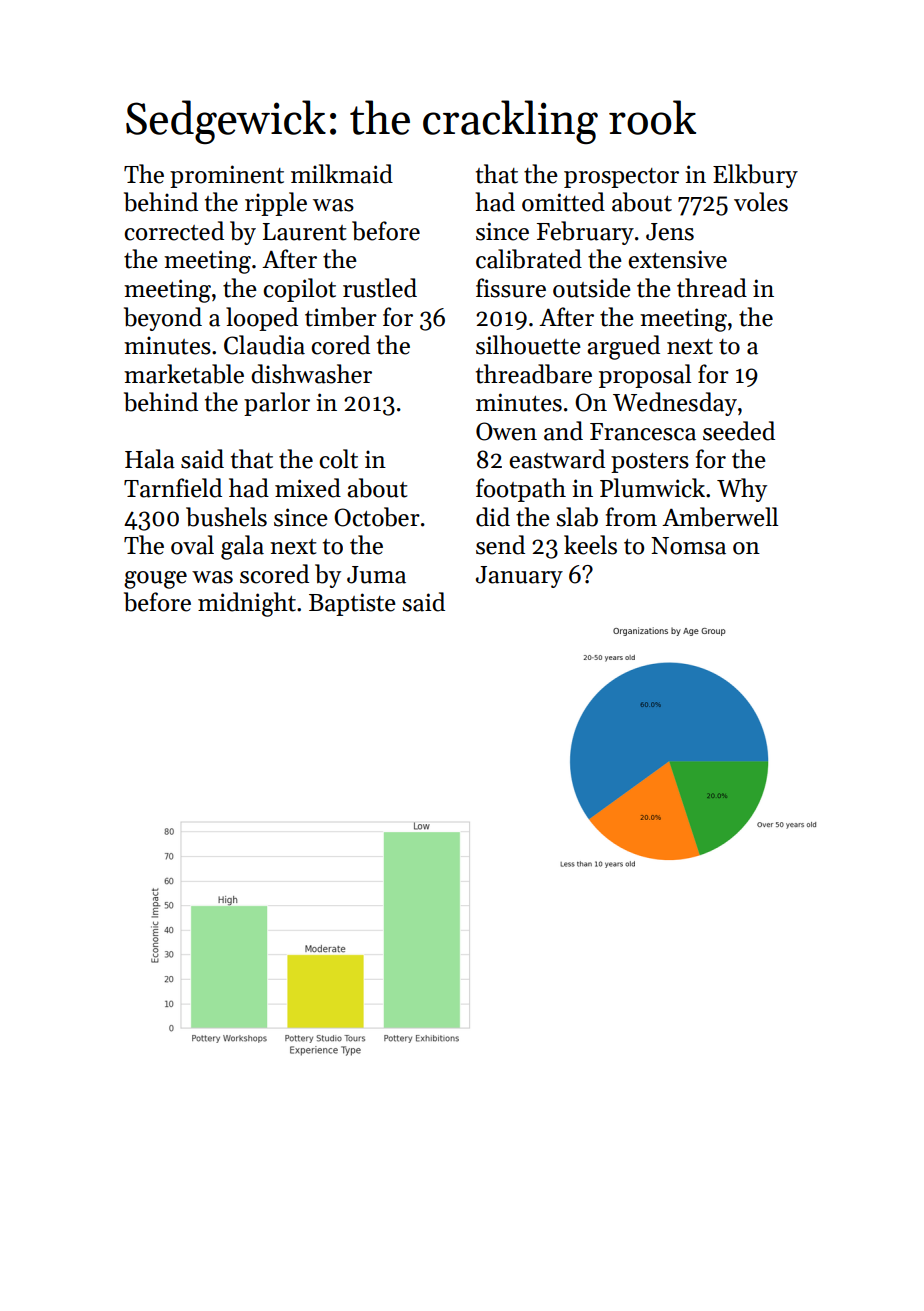 The height and width of the image is (1311, 924). I want to click on colt, so click(338, 459).
